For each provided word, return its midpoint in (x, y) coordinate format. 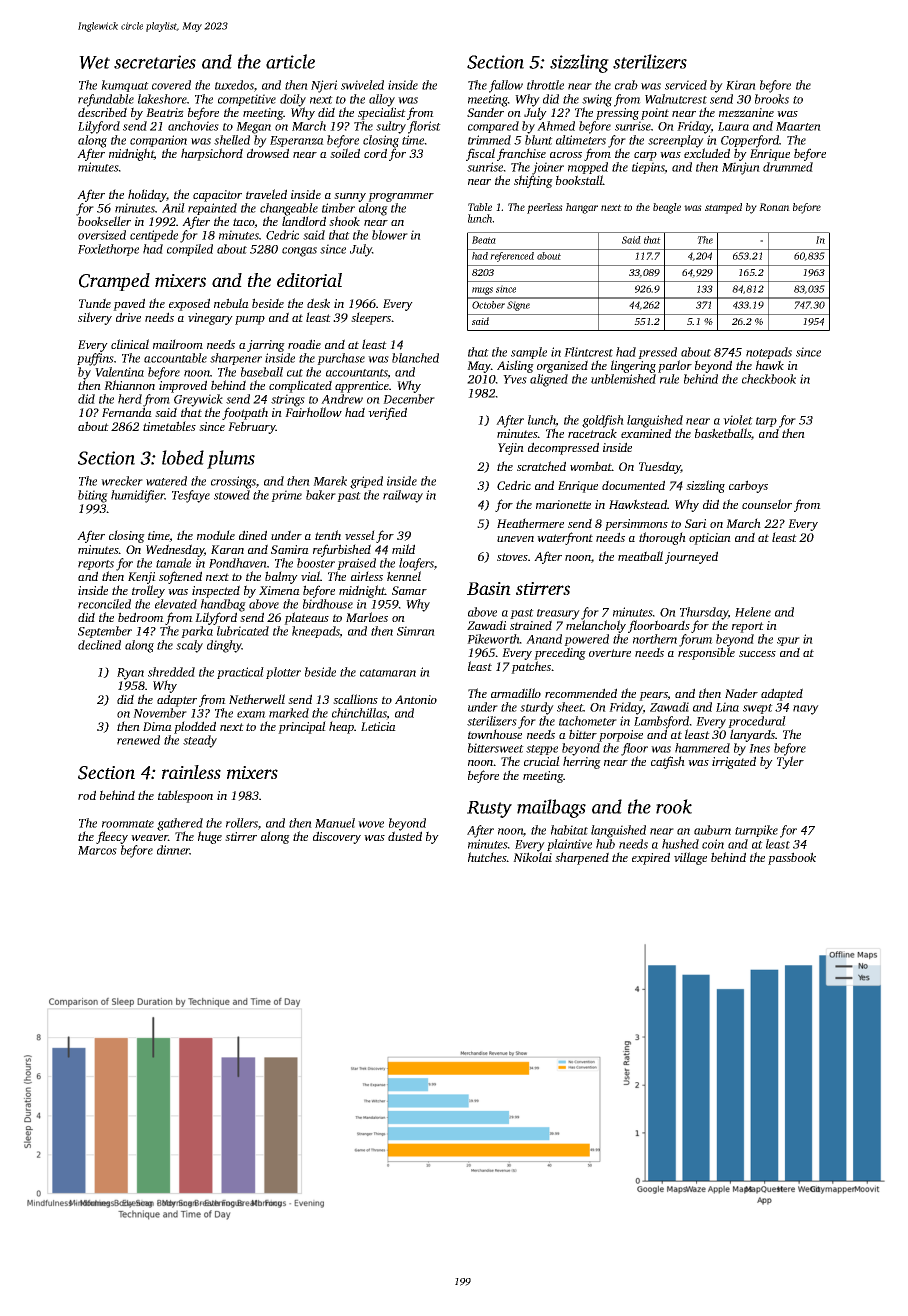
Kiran (741, 85)
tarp (766, 422)
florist (424, 127)
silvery (95, 318)
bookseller (104, 221)
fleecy (112, 837)
